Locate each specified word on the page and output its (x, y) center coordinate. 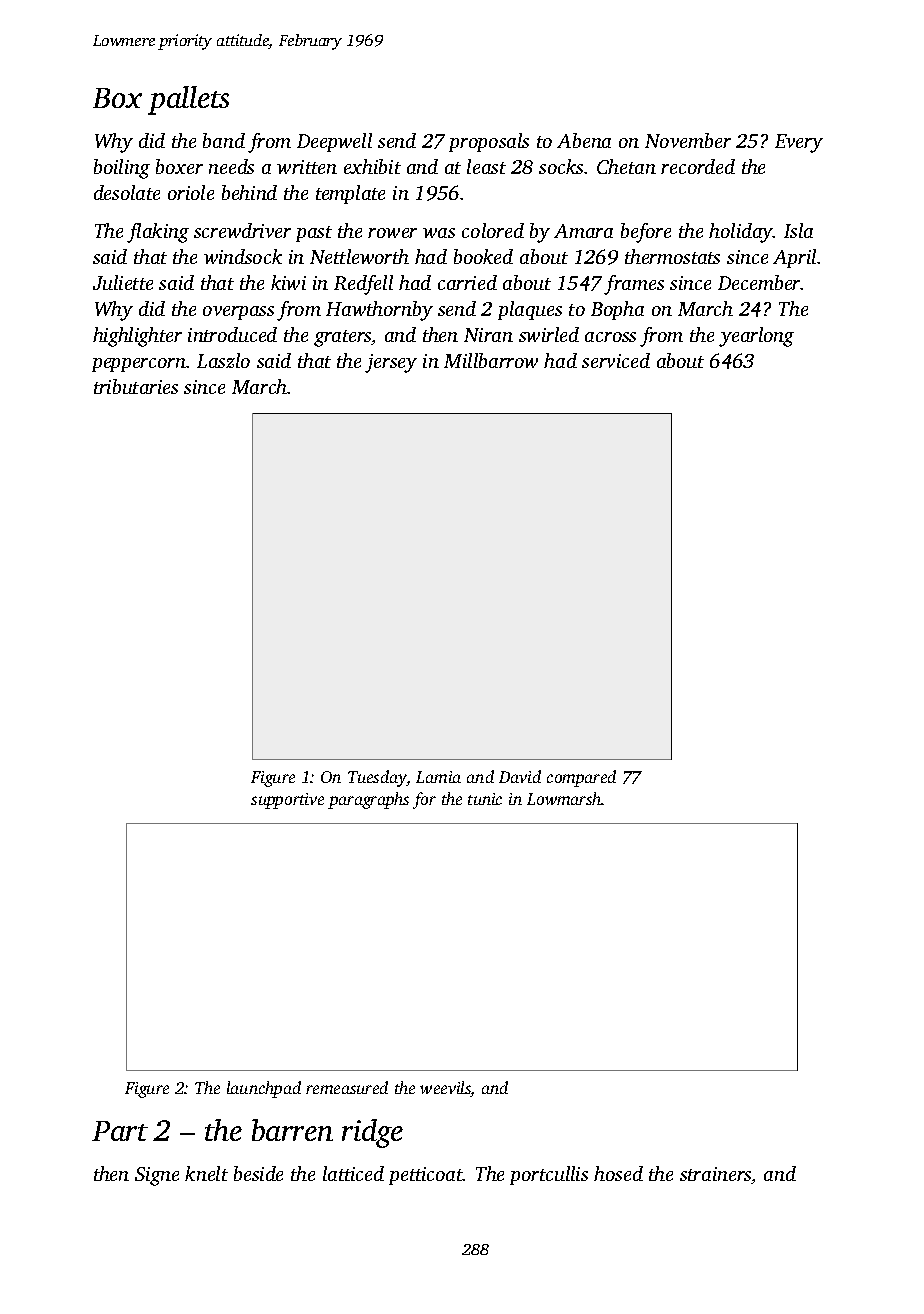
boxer (179, 166)
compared (581, 778)
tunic (485, 799)
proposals (489, 142)
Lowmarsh (564, 798)
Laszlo (223, 360)
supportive (287, 801)
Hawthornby (379, 311)
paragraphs (368, 800)
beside (258, 1173)
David (520, 776)
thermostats (672, 256)
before (646, 233)
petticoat (426, 1176)
